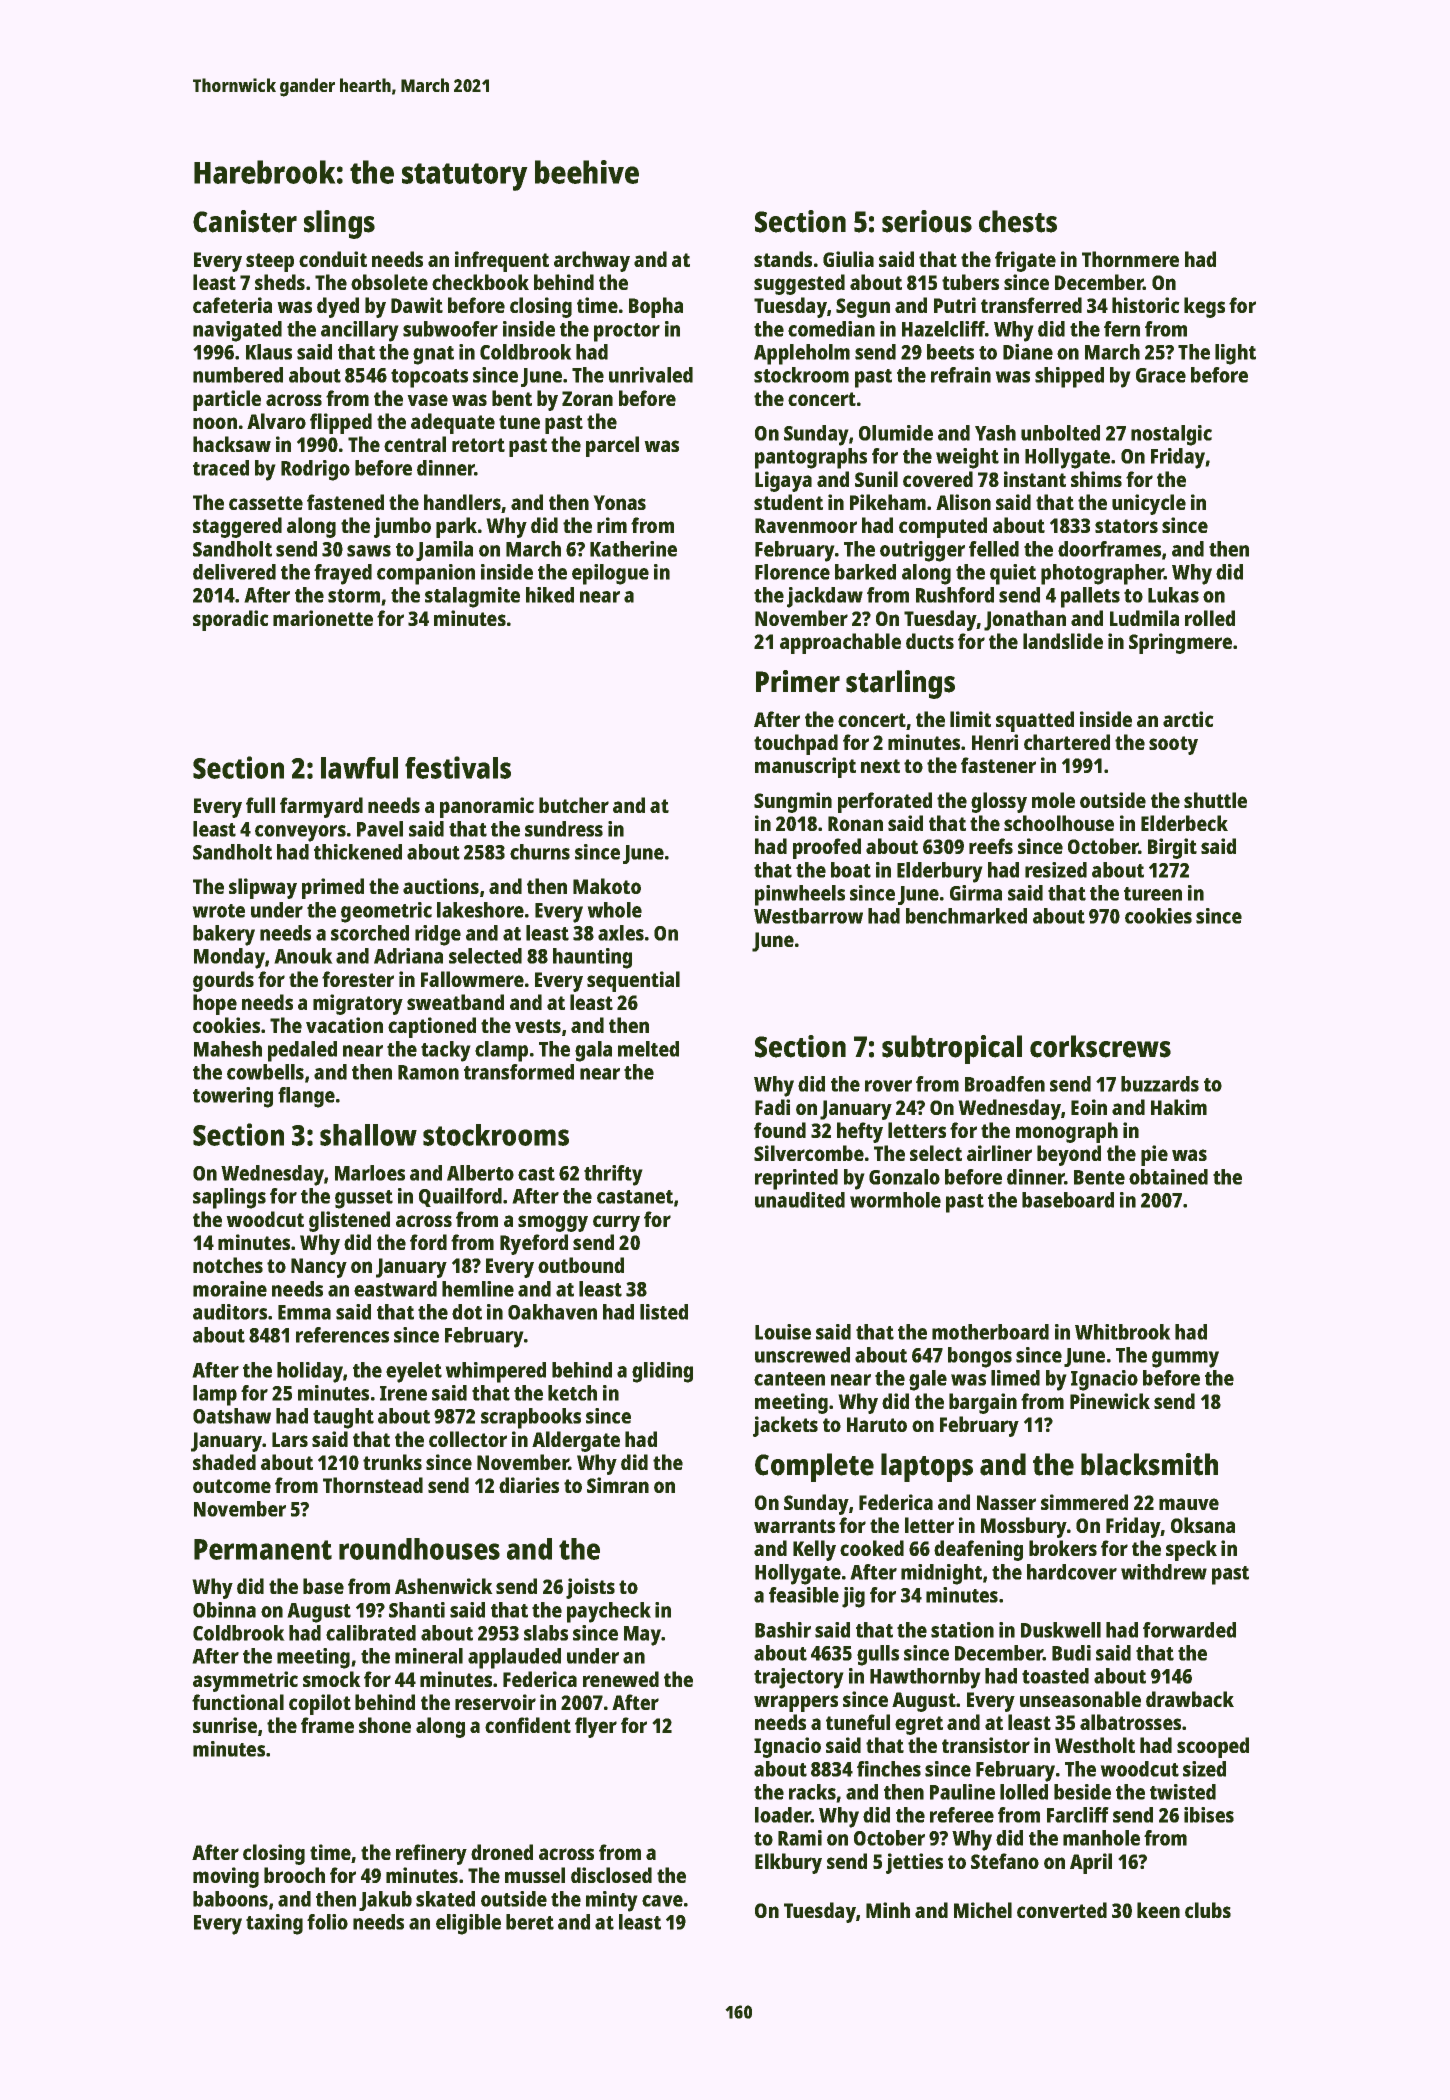 The image size is (1450, 2100). I want to click on Marloes, so click(370, 1173).
